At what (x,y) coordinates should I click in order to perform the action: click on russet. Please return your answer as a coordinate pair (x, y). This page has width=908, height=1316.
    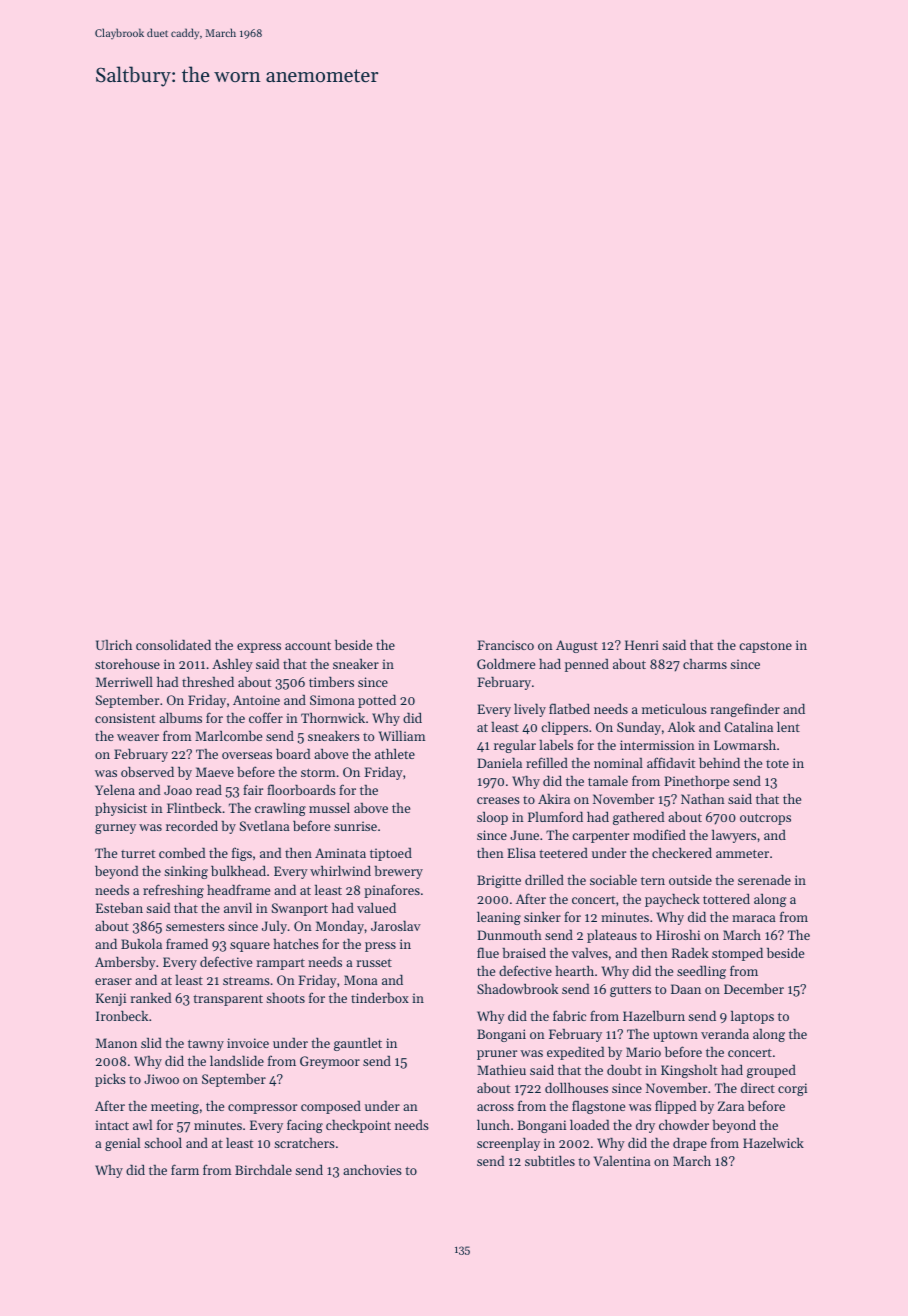
    Looking at the image, I should click on (374, 963).
